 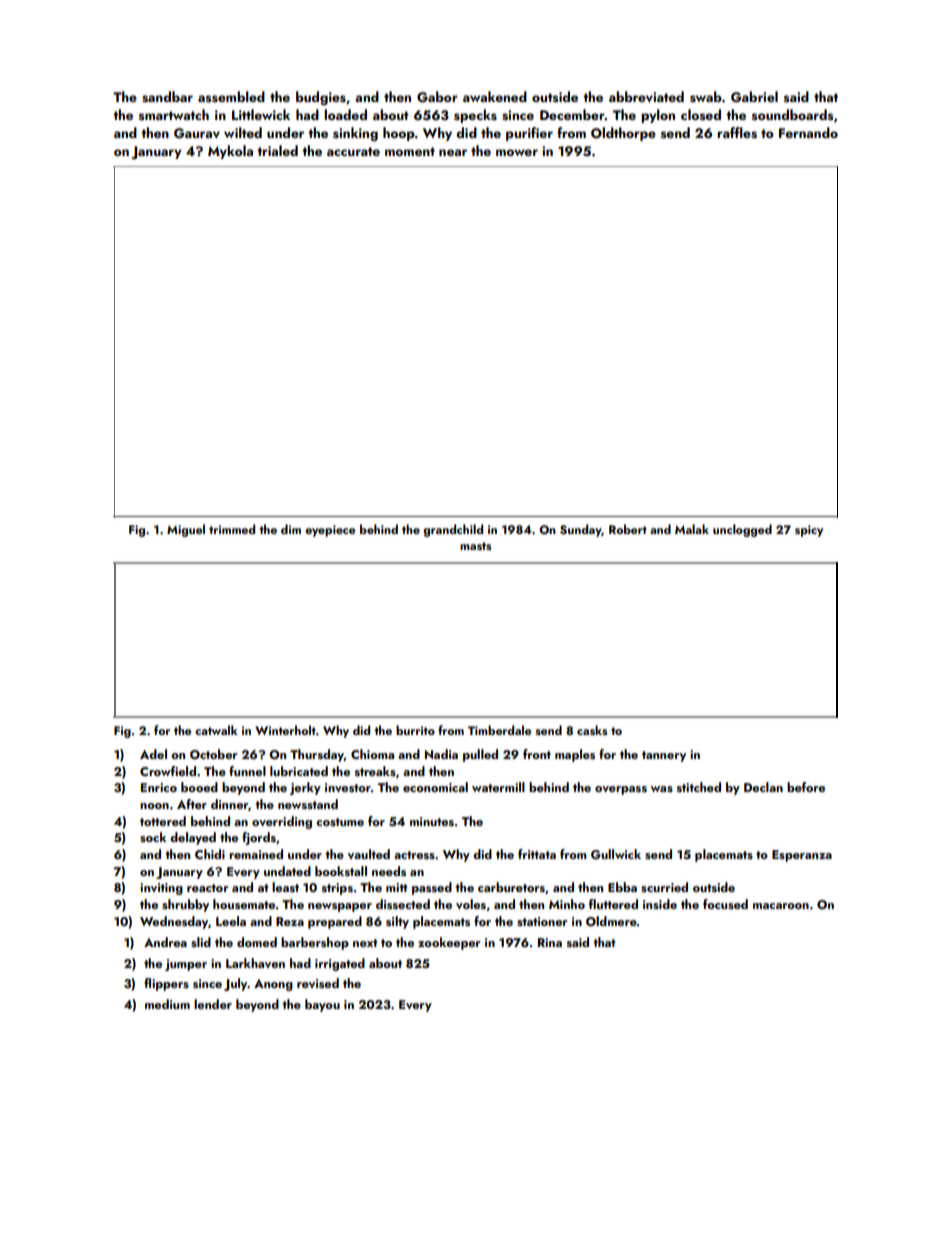 What do you see at coordinates (453, 152) in the page?
I see `near` at bounding box center [453, 152].
